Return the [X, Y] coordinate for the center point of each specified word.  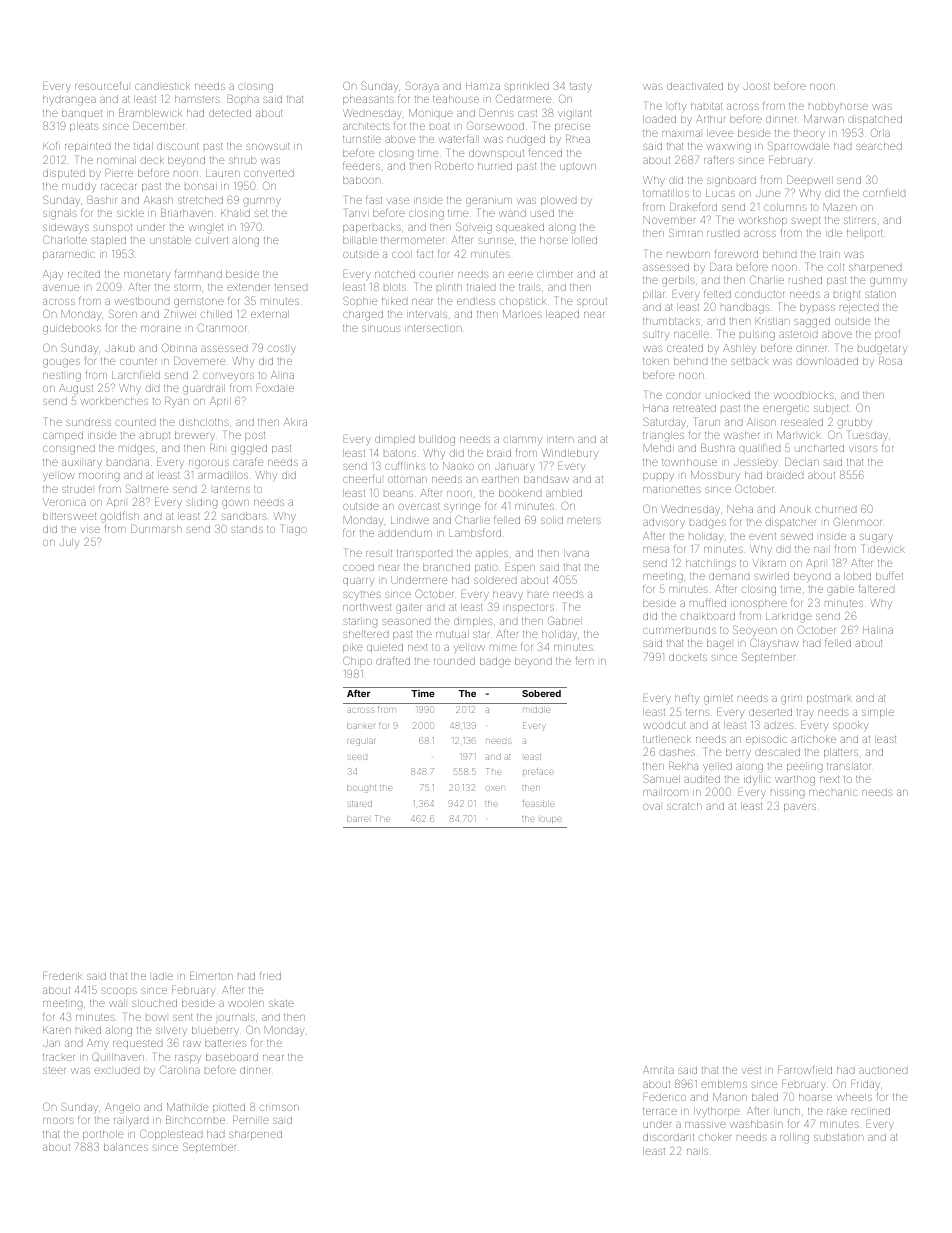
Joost [757, 86]
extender [248, 287]
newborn [688, 254]
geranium [489, 202]
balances [126, 1147]
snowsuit [268, 146]
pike [353, 648]
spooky [851, 726]
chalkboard [708, 616]
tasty [581, 88]
